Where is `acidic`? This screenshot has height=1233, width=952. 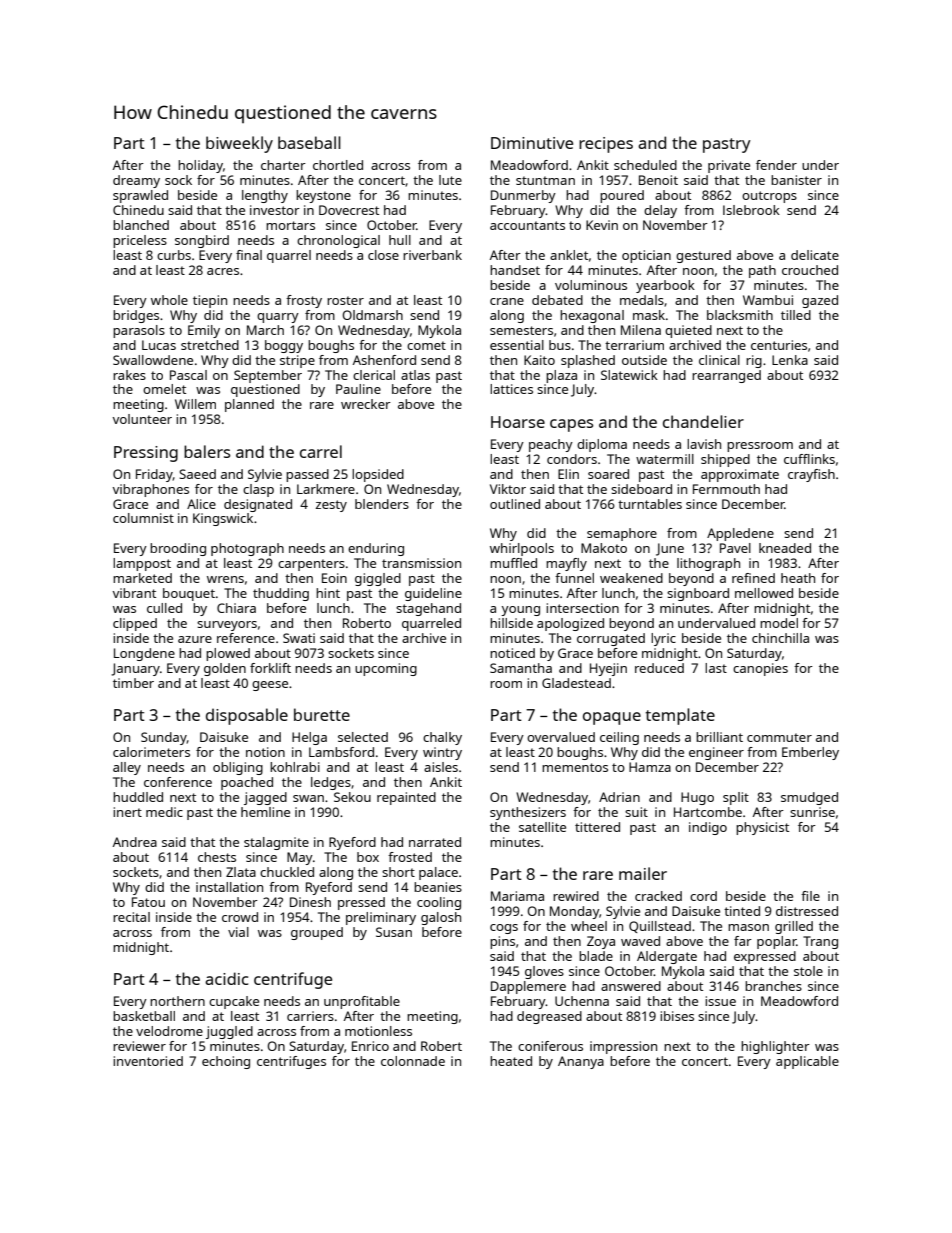
acidic is located at coordinates (226, 978).
